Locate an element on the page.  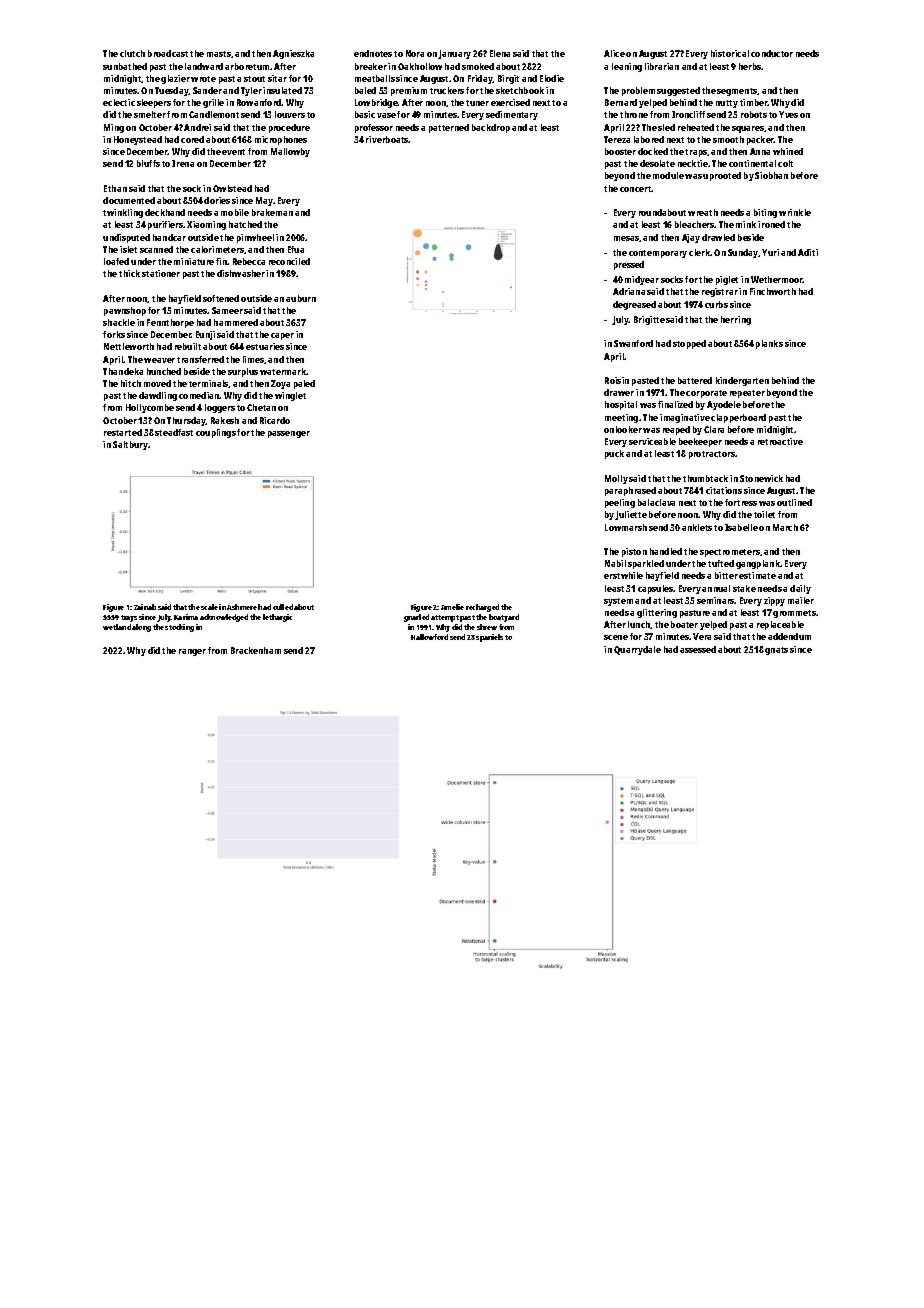
concert is located at coordinates (636, 189).
